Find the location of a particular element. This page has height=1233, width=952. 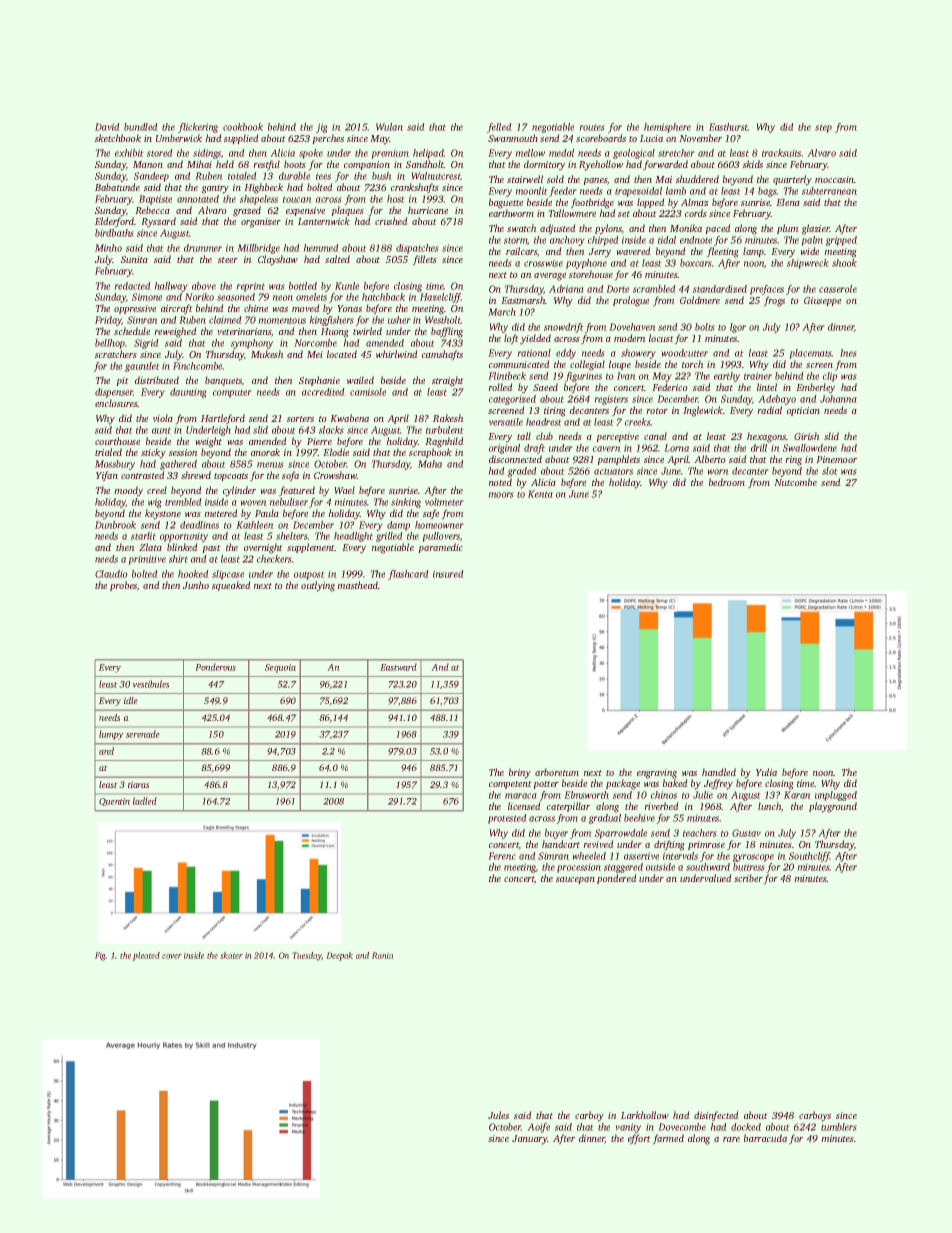

Gustav is located at coordinates (746, 833).
